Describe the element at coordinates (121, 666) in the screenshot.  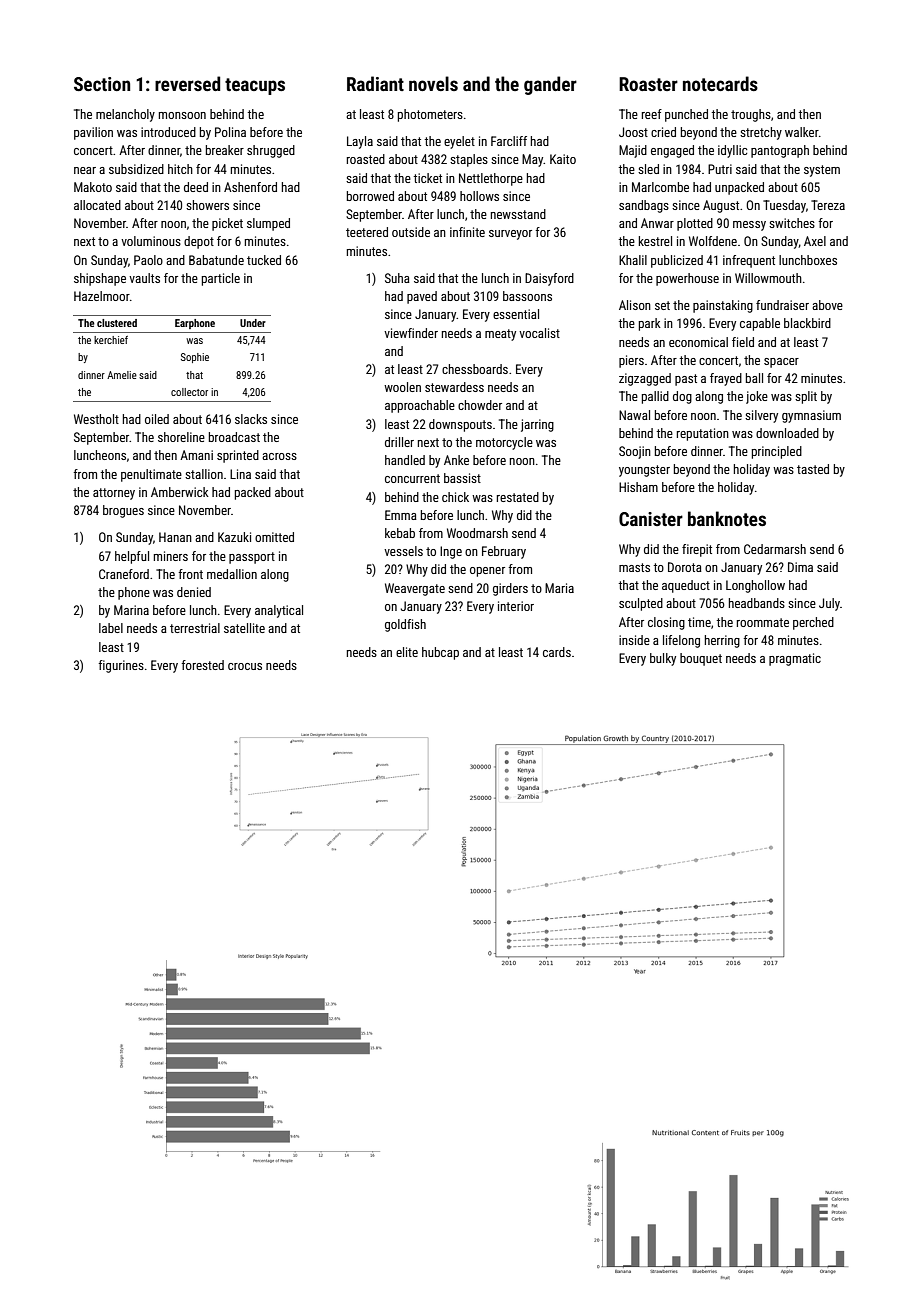
I see `figurines` at that location.
